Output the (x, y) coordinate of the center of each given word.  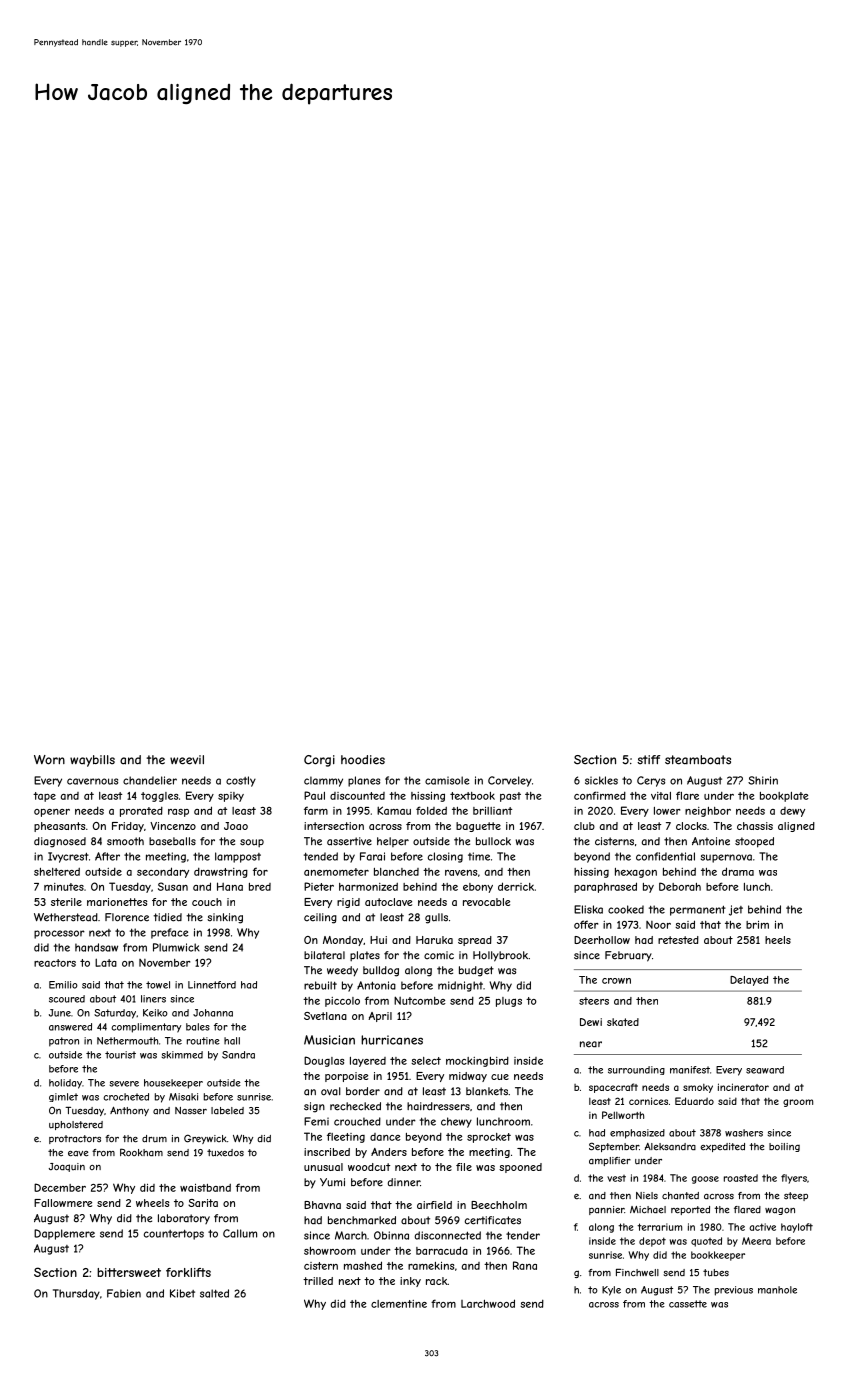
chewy (456, 1122)
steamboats (698, 760)
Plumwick (176, 947)
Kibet (182, 1293)
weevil (187, 760)
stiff (648, 760)
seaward (765, 1070)
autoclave (388, 902)
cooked (626, 909)
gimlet (63, 1097)
